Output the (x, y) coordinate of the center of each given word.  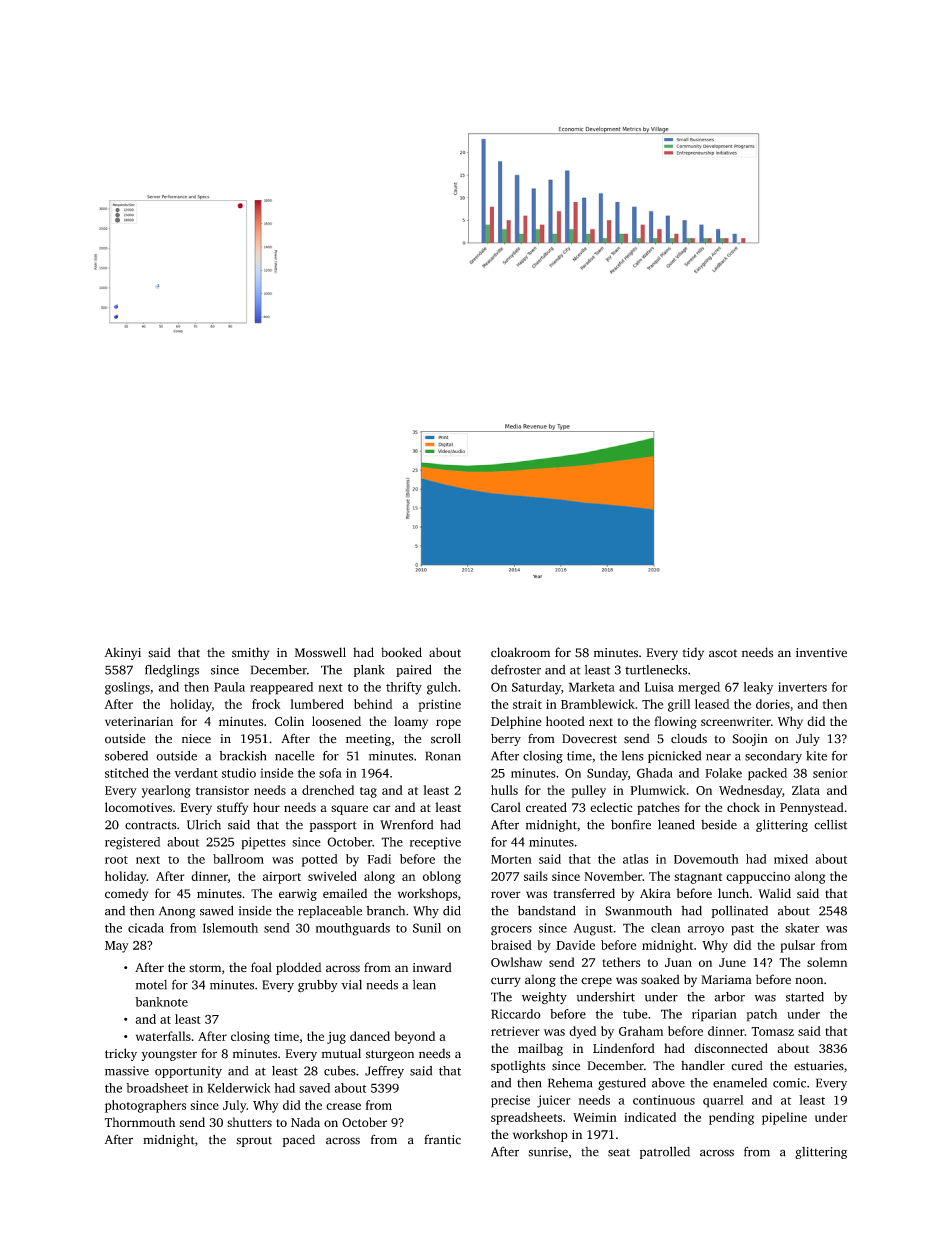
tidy (693, 653)
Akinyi (122, 653)
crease (343, 1106)
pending (731, 1118)
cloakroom (520, 652)
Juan (678, 962)
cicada (146, 928)
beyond (415, 1037)
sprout (254, 1141)
